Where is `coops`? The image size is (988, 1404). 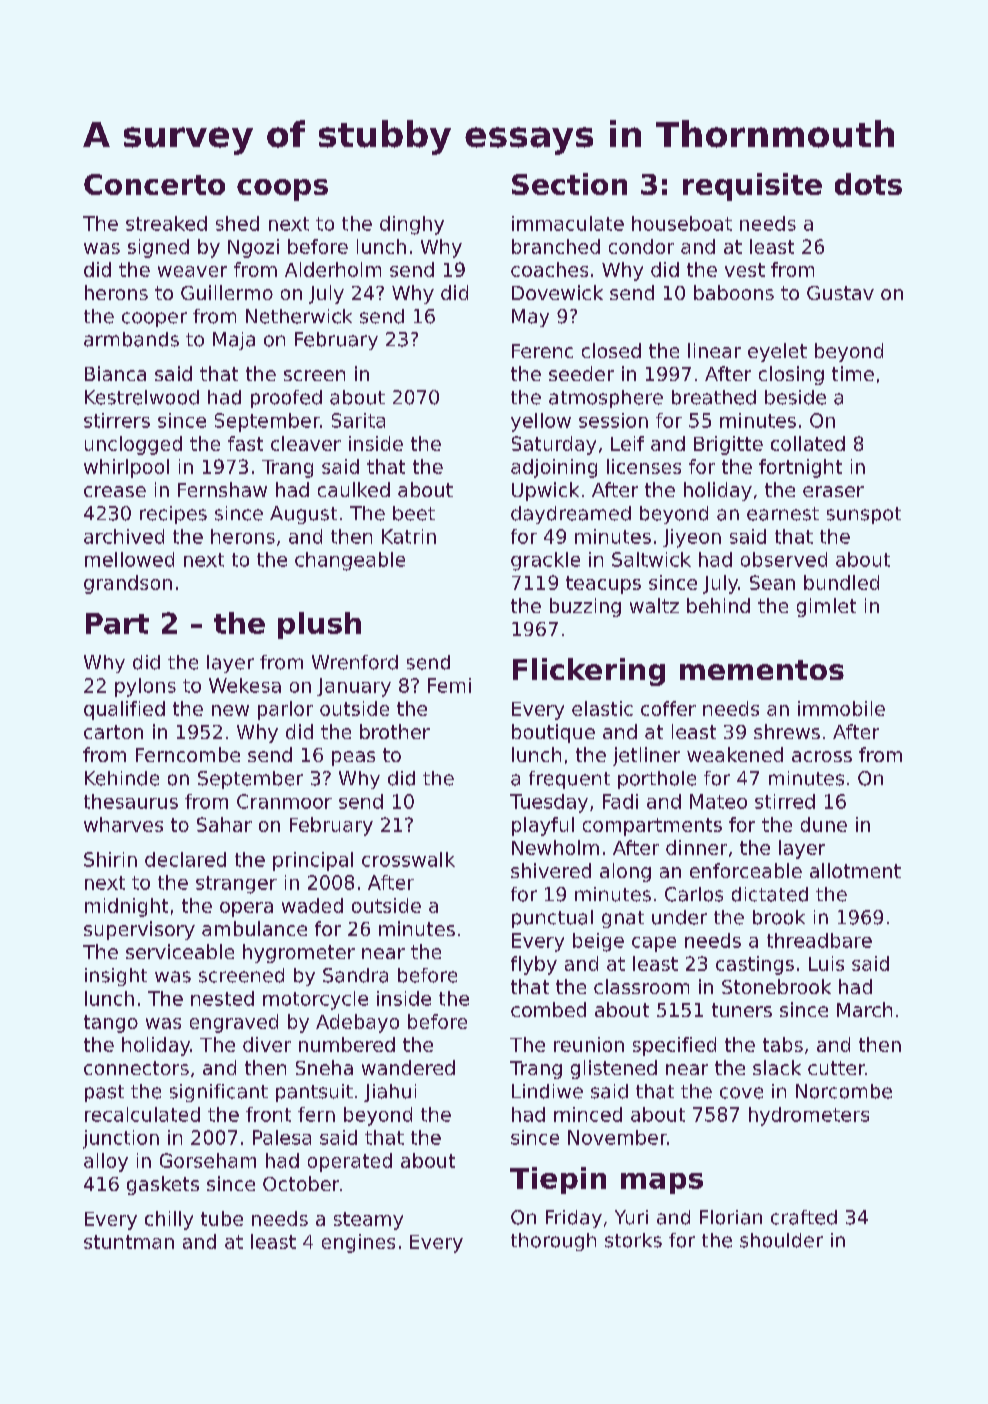 coops is located at coordinates (282, 190).
